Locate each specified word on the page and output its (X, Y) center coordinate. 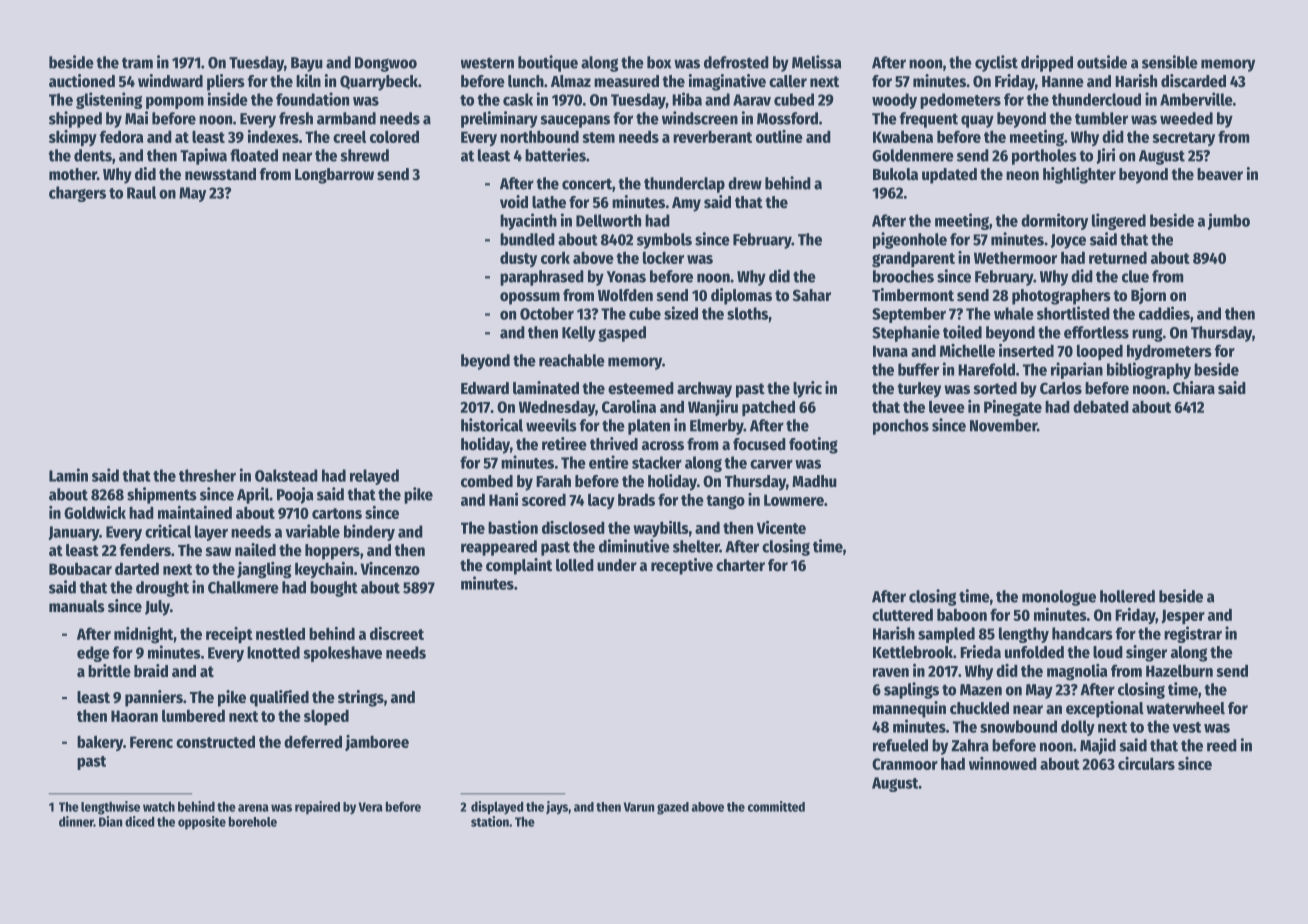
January (73, 533)
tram (137, 63)
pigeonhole (910, 240)
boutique (548, 63)
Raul (141, 192)
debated (1101, 406)
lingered (1119, 221)
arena (253, 808)
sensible (1170, 62)
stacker (657, 462)
